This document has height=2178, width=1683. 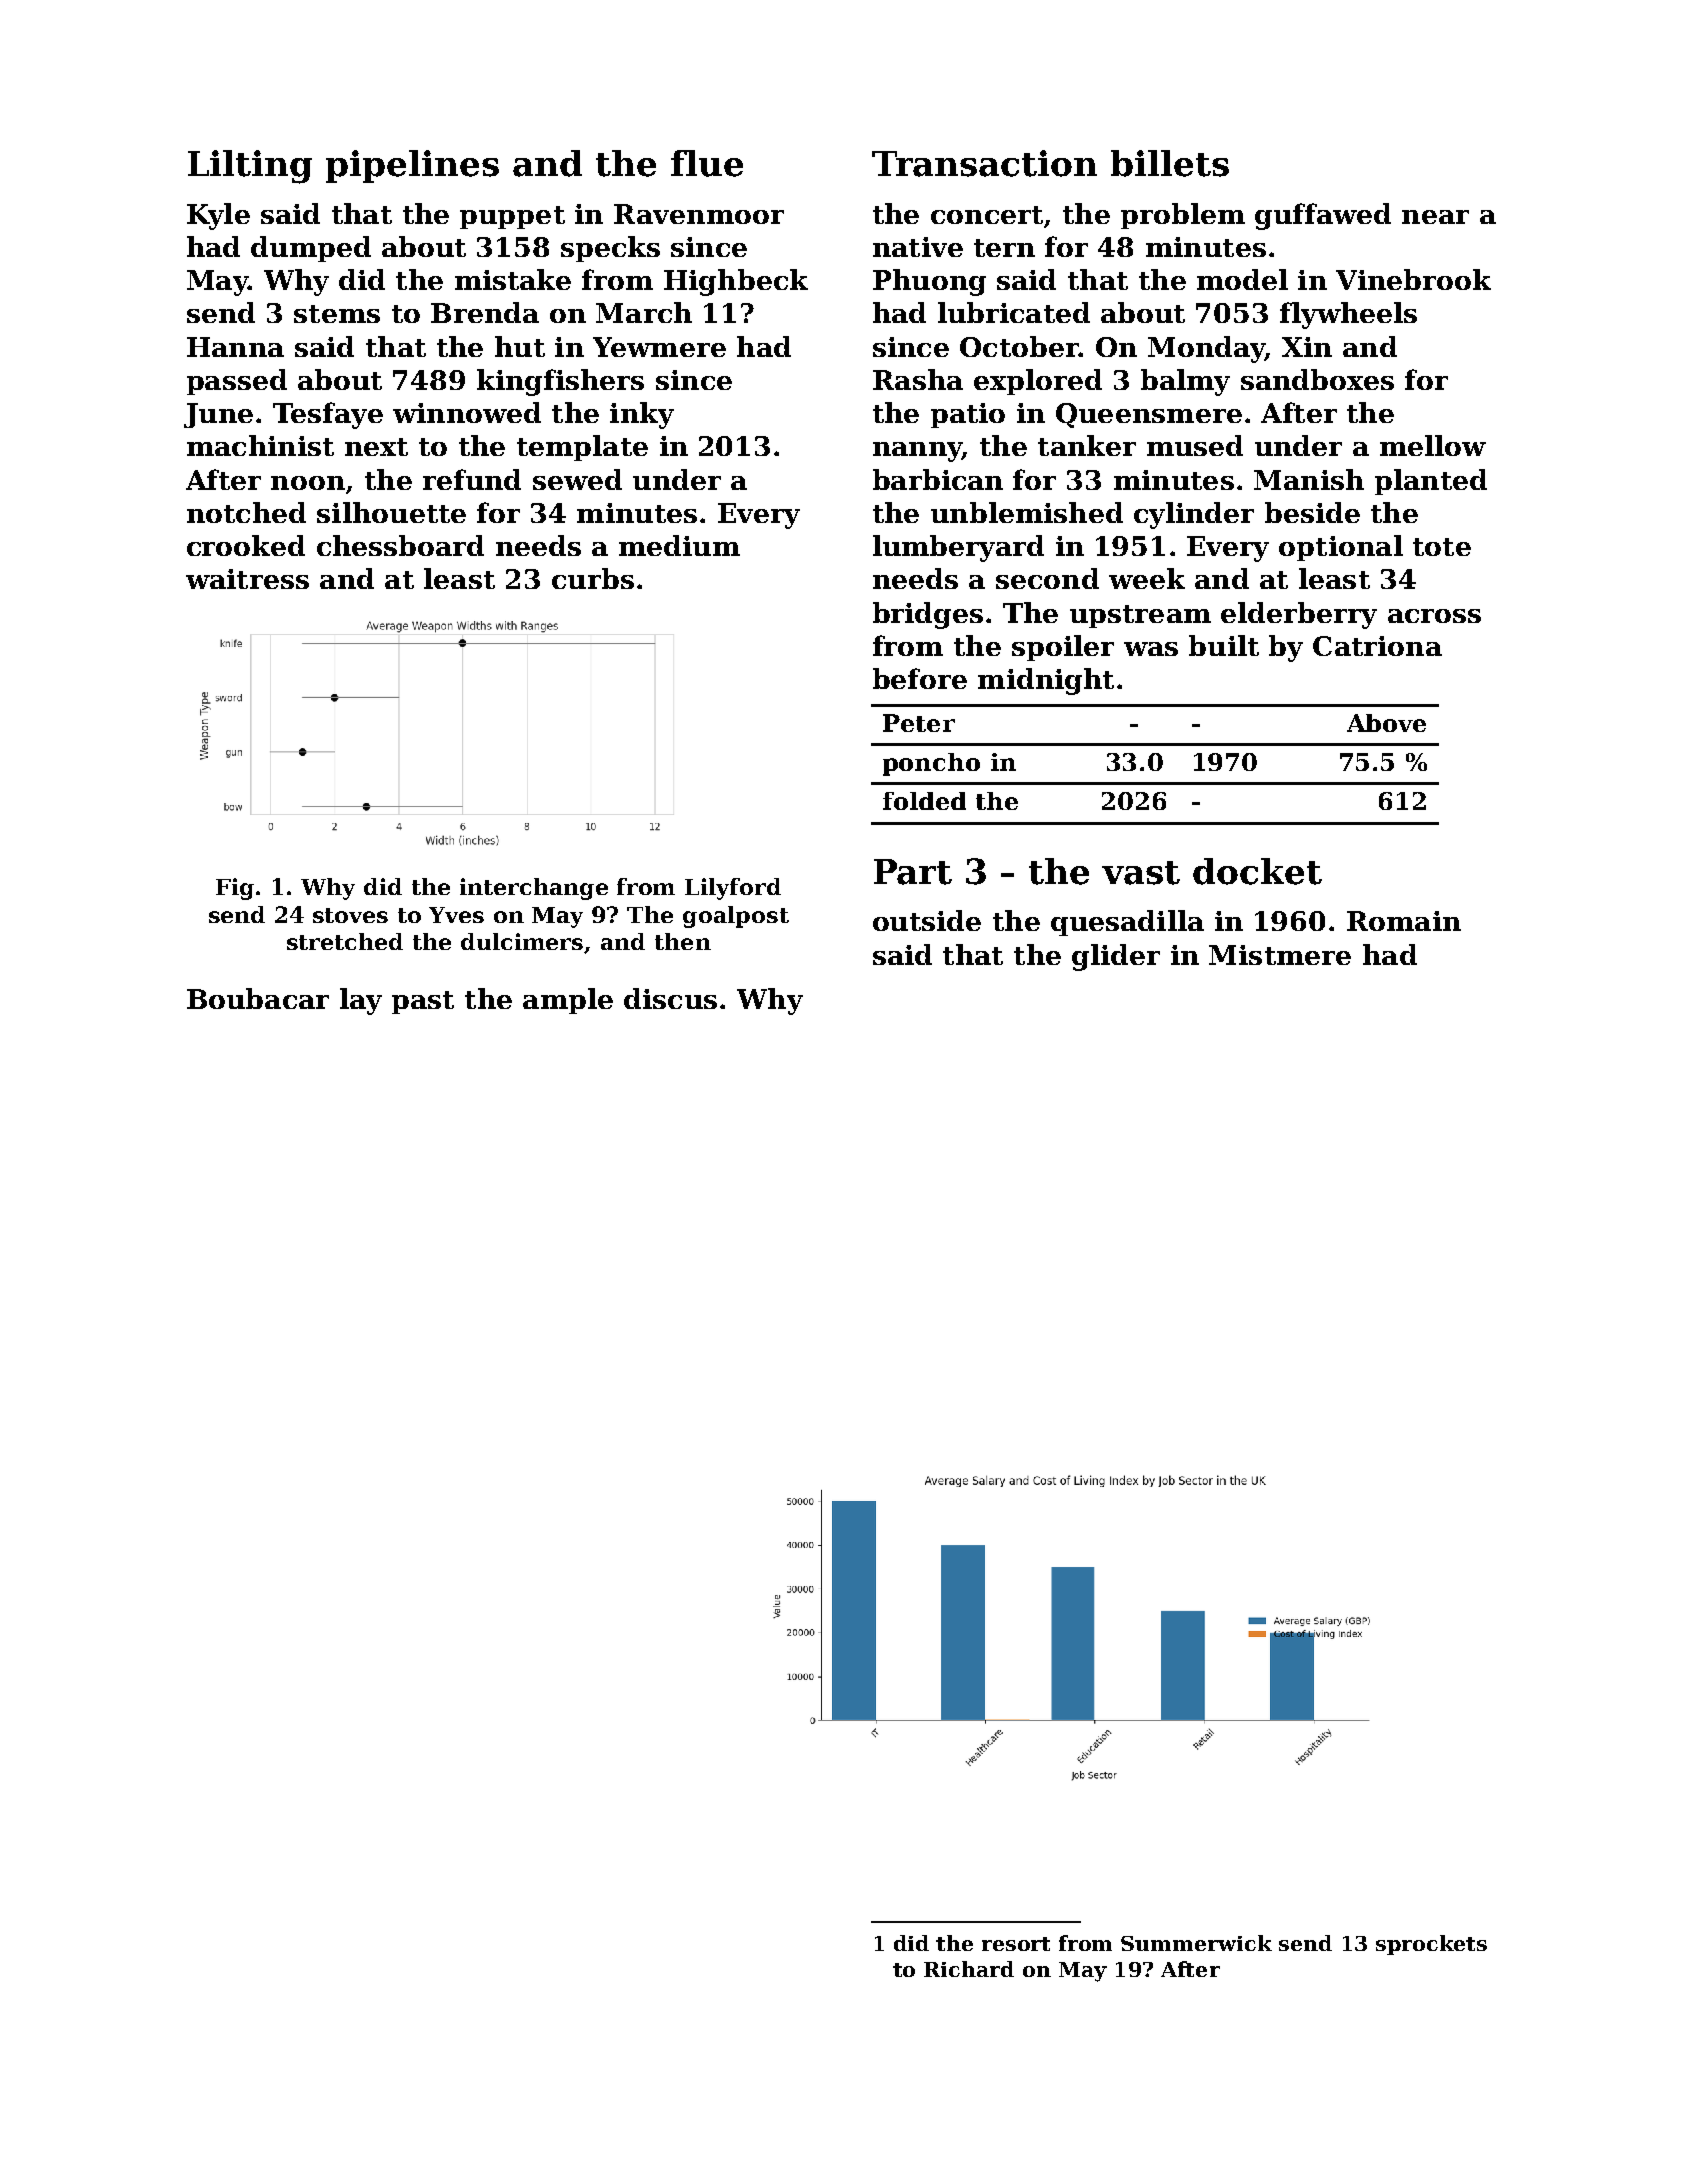 I want to click on Part, so click(x=913, y=872).
